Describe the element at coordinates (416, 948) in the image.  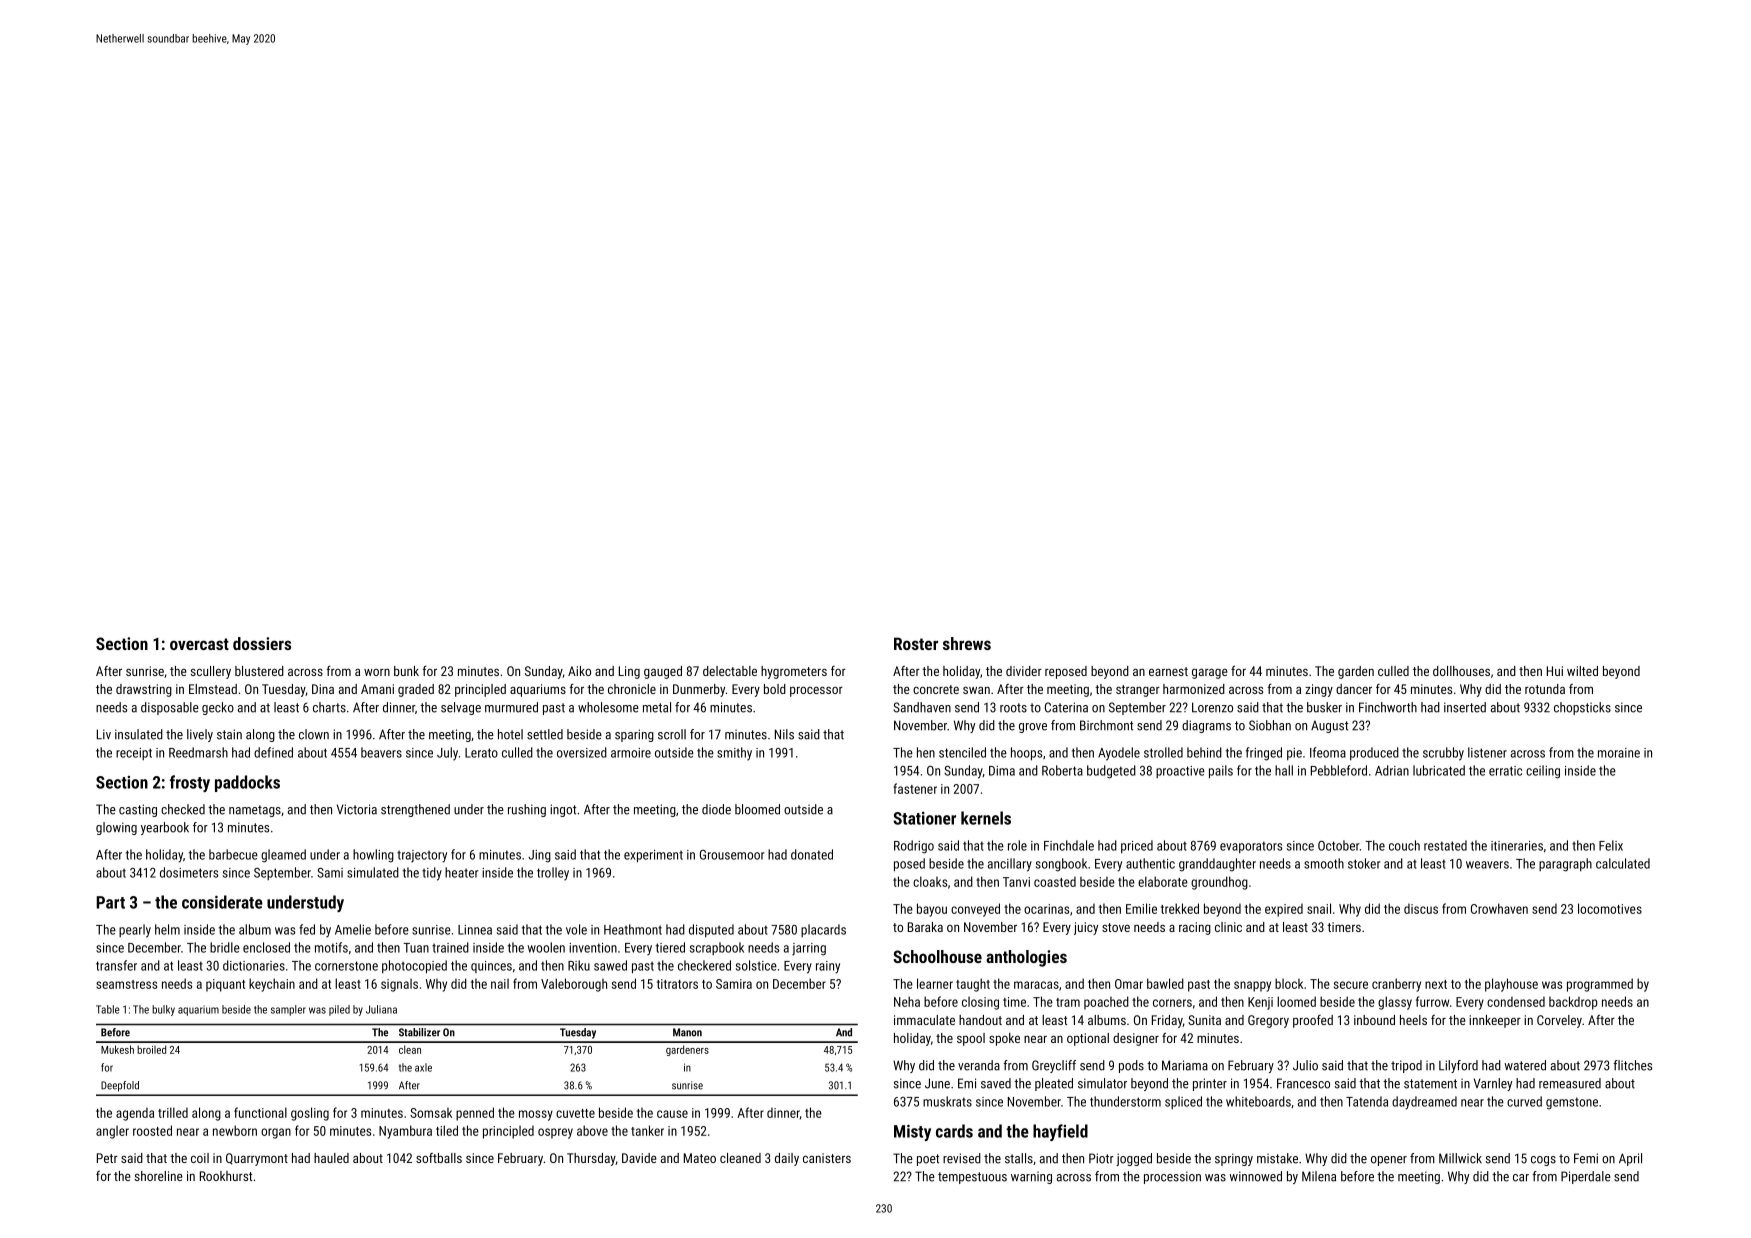
I see `Tuan` at that location.
